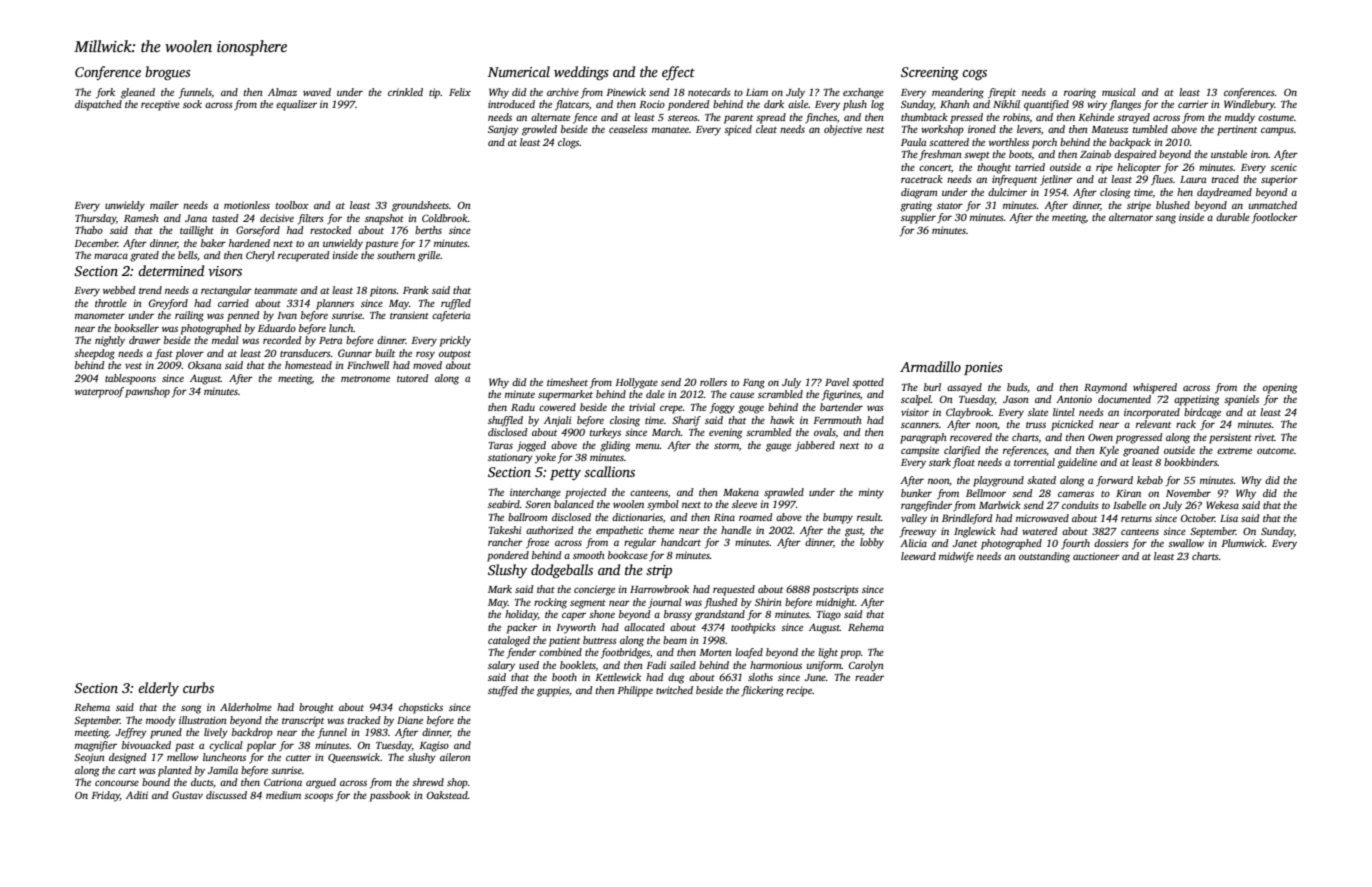  Describe the element at coordinates (1275, 451) in the screenshot. I see `outcome` at that location.
